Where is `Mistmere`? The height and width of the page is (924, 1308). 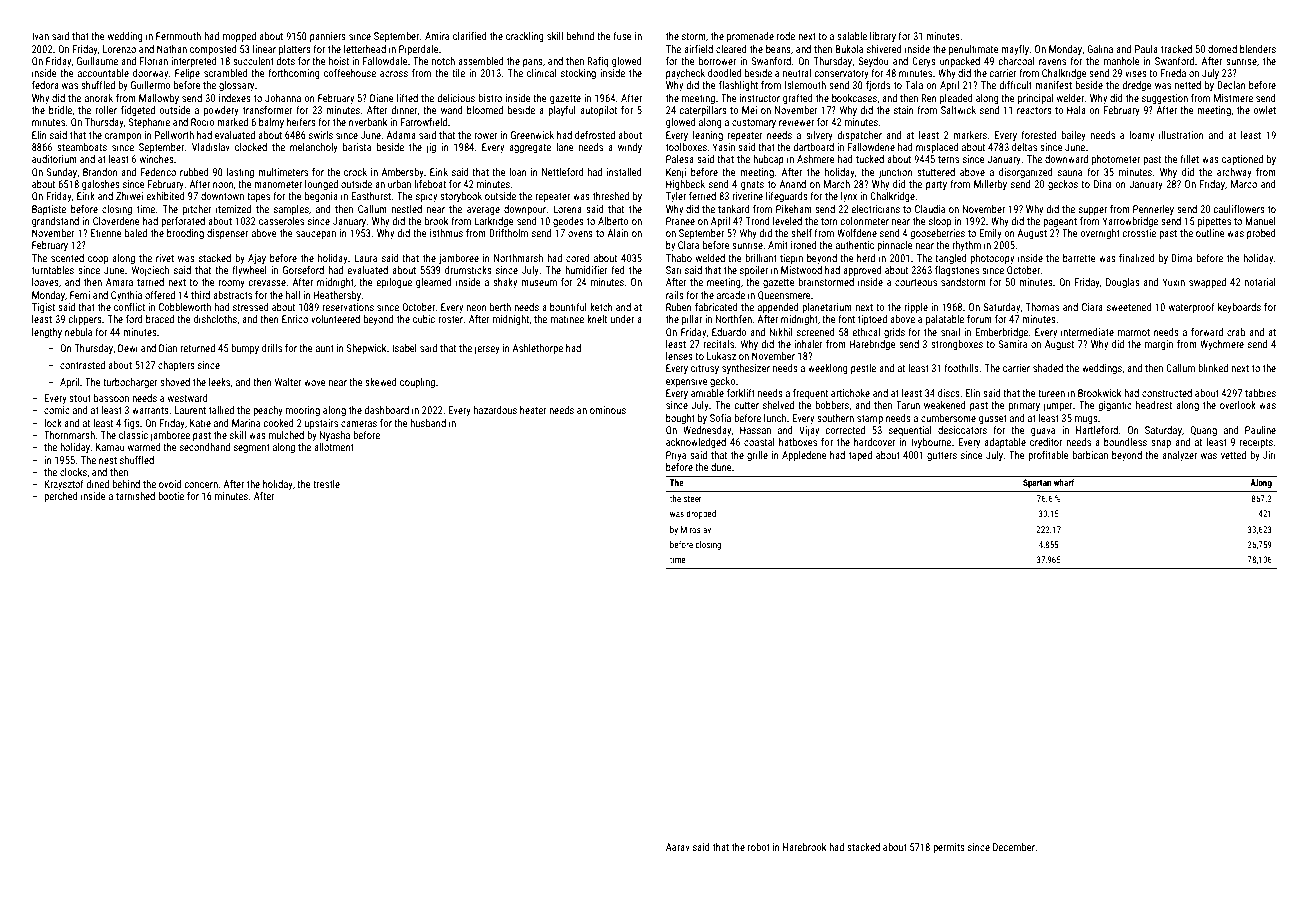
Mistmere is located at coordinates (1233, 98).
